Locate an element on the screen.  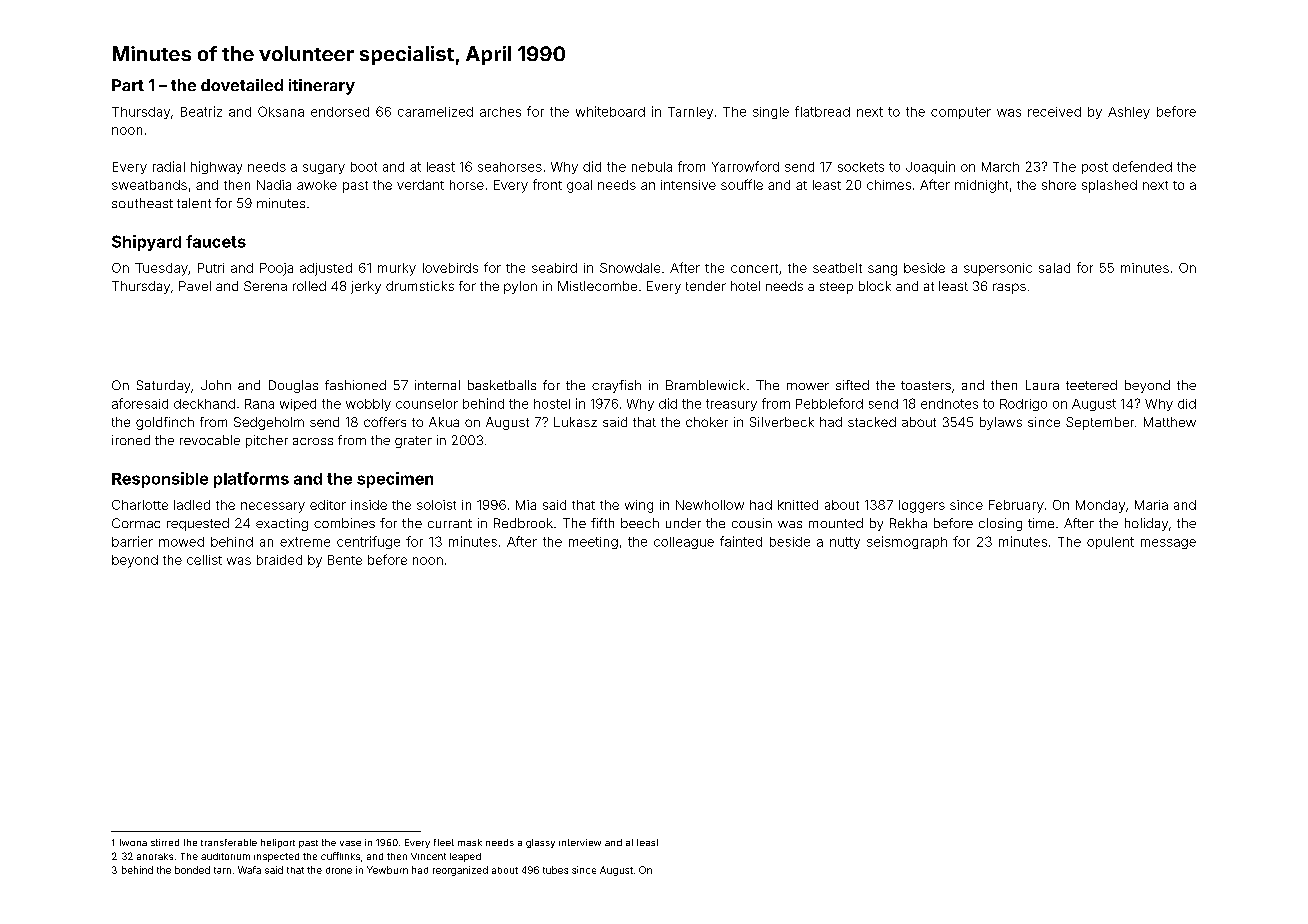
received is located at coordinates (1054, 112).
